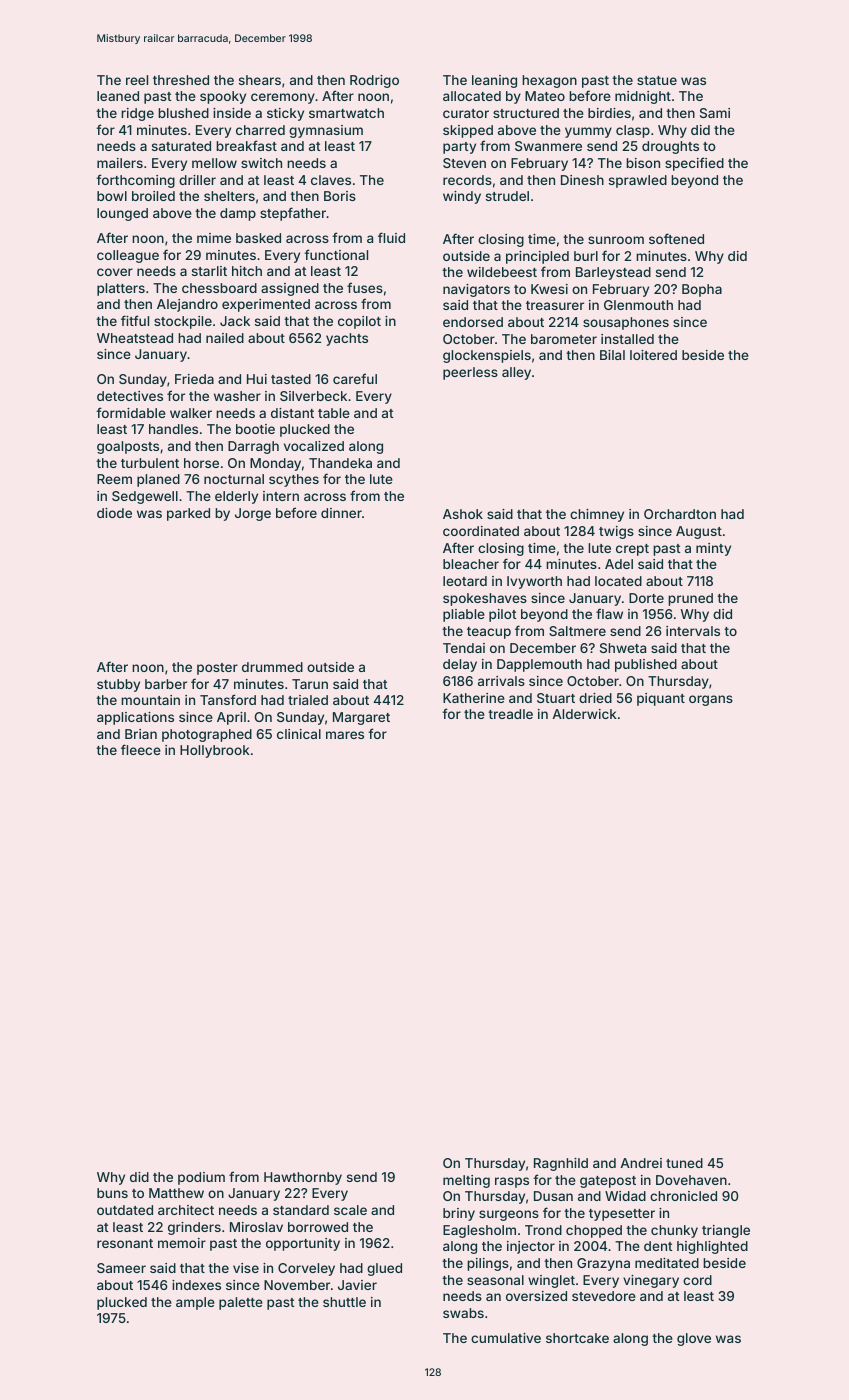  What do you see at coordinates (479, 1231) in the image?
I see `Eaglesholm` at bounding box center [479, 1231].
